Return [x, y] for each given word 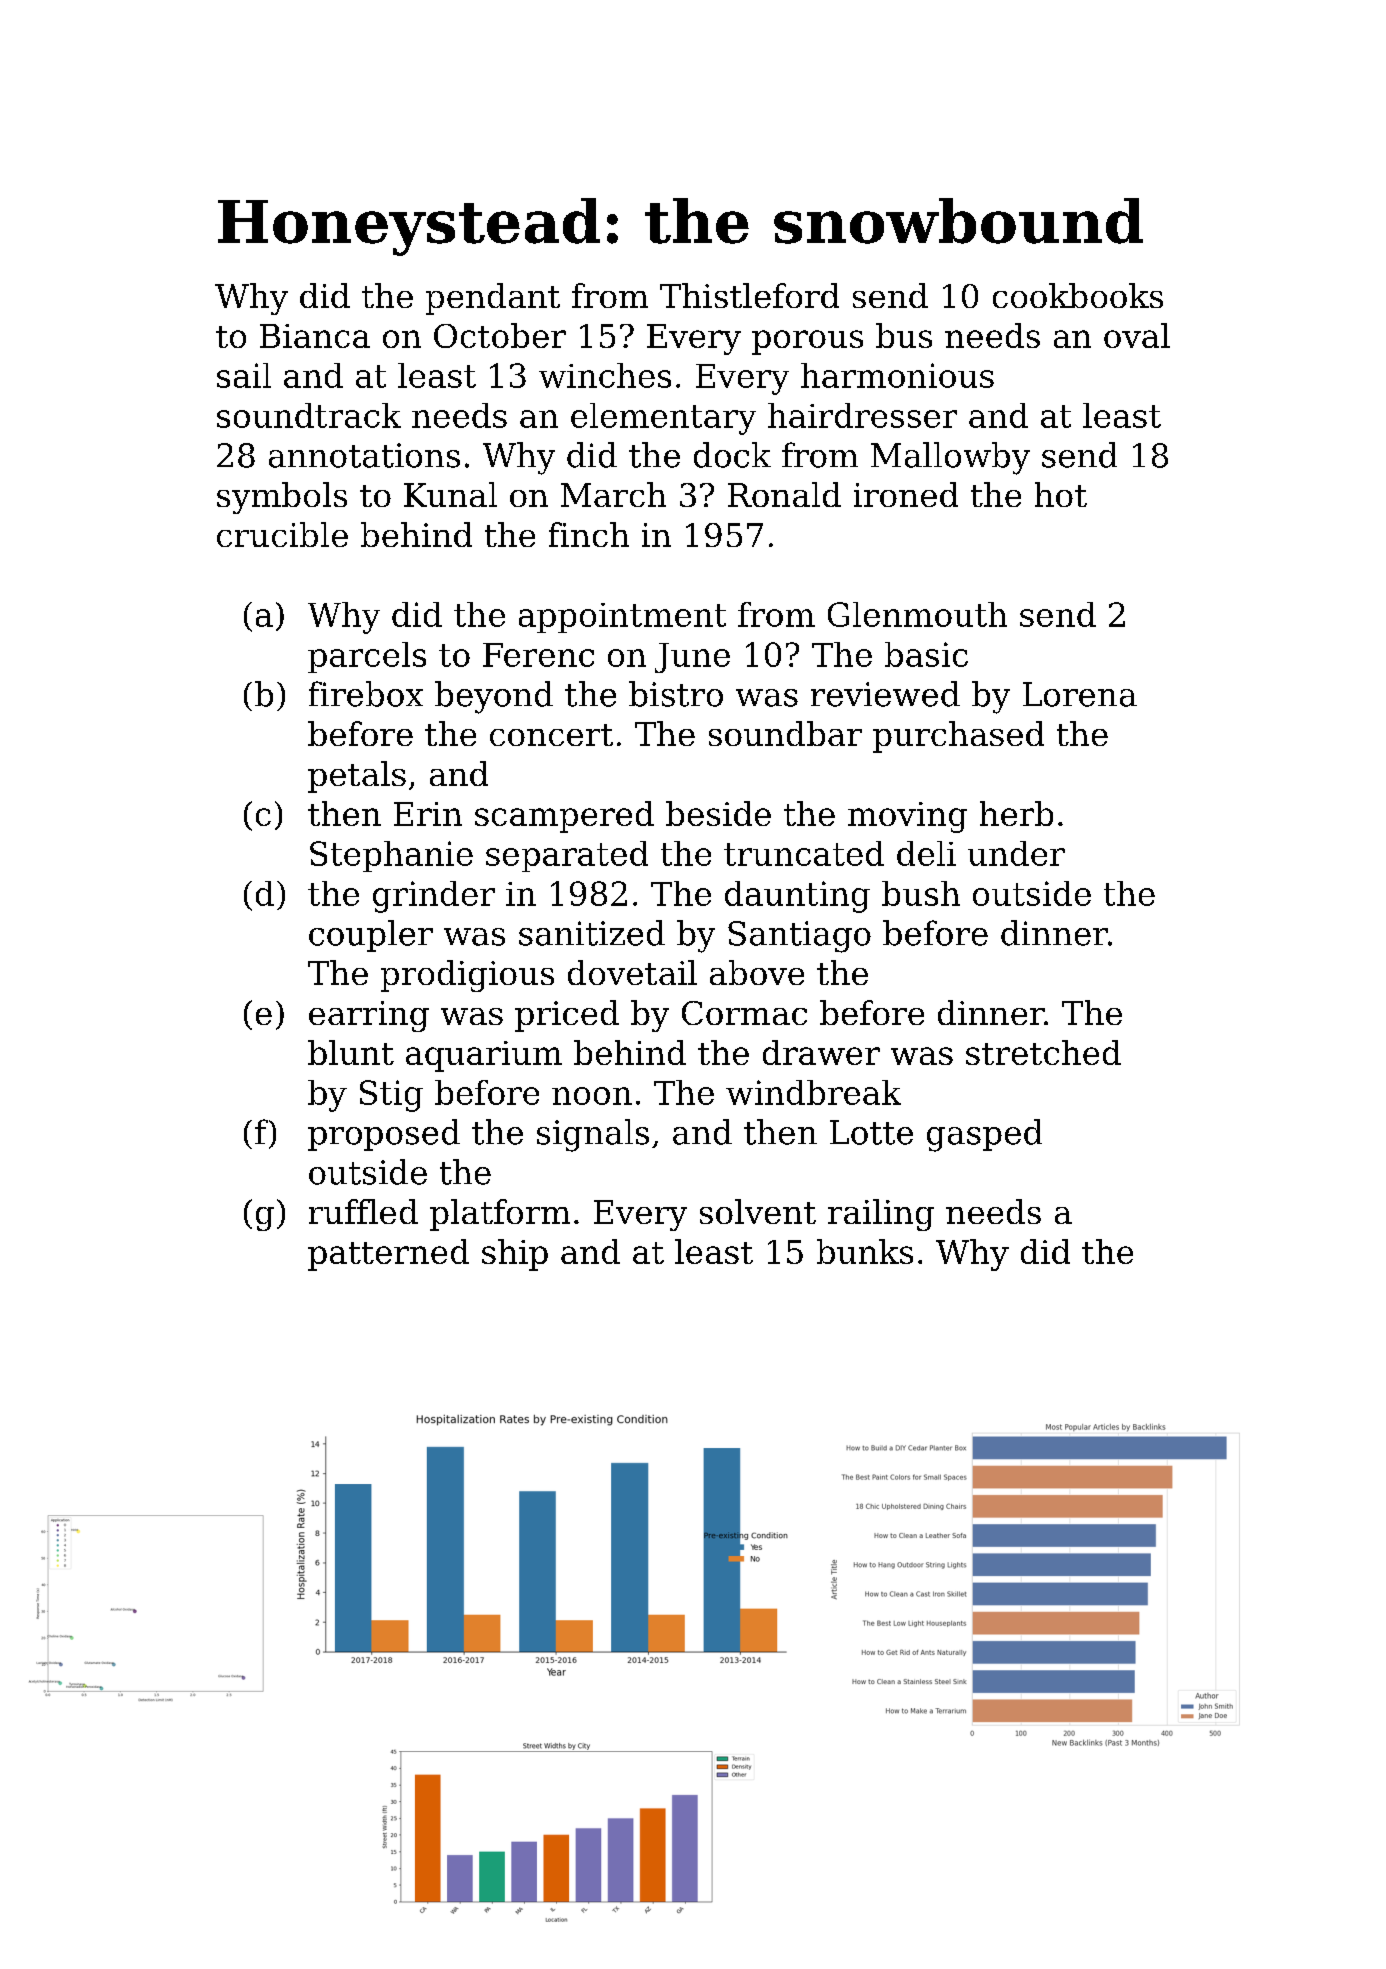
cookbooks [1078, 295]
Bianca [315, 336]
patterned [388, 1255]
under [1016, 853]
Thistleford [749, 295]
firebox [366, 694]
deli [926, 853]
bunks [865, 1251]
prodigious [467, 976]
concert [551, 735]
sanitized [592, 933]
